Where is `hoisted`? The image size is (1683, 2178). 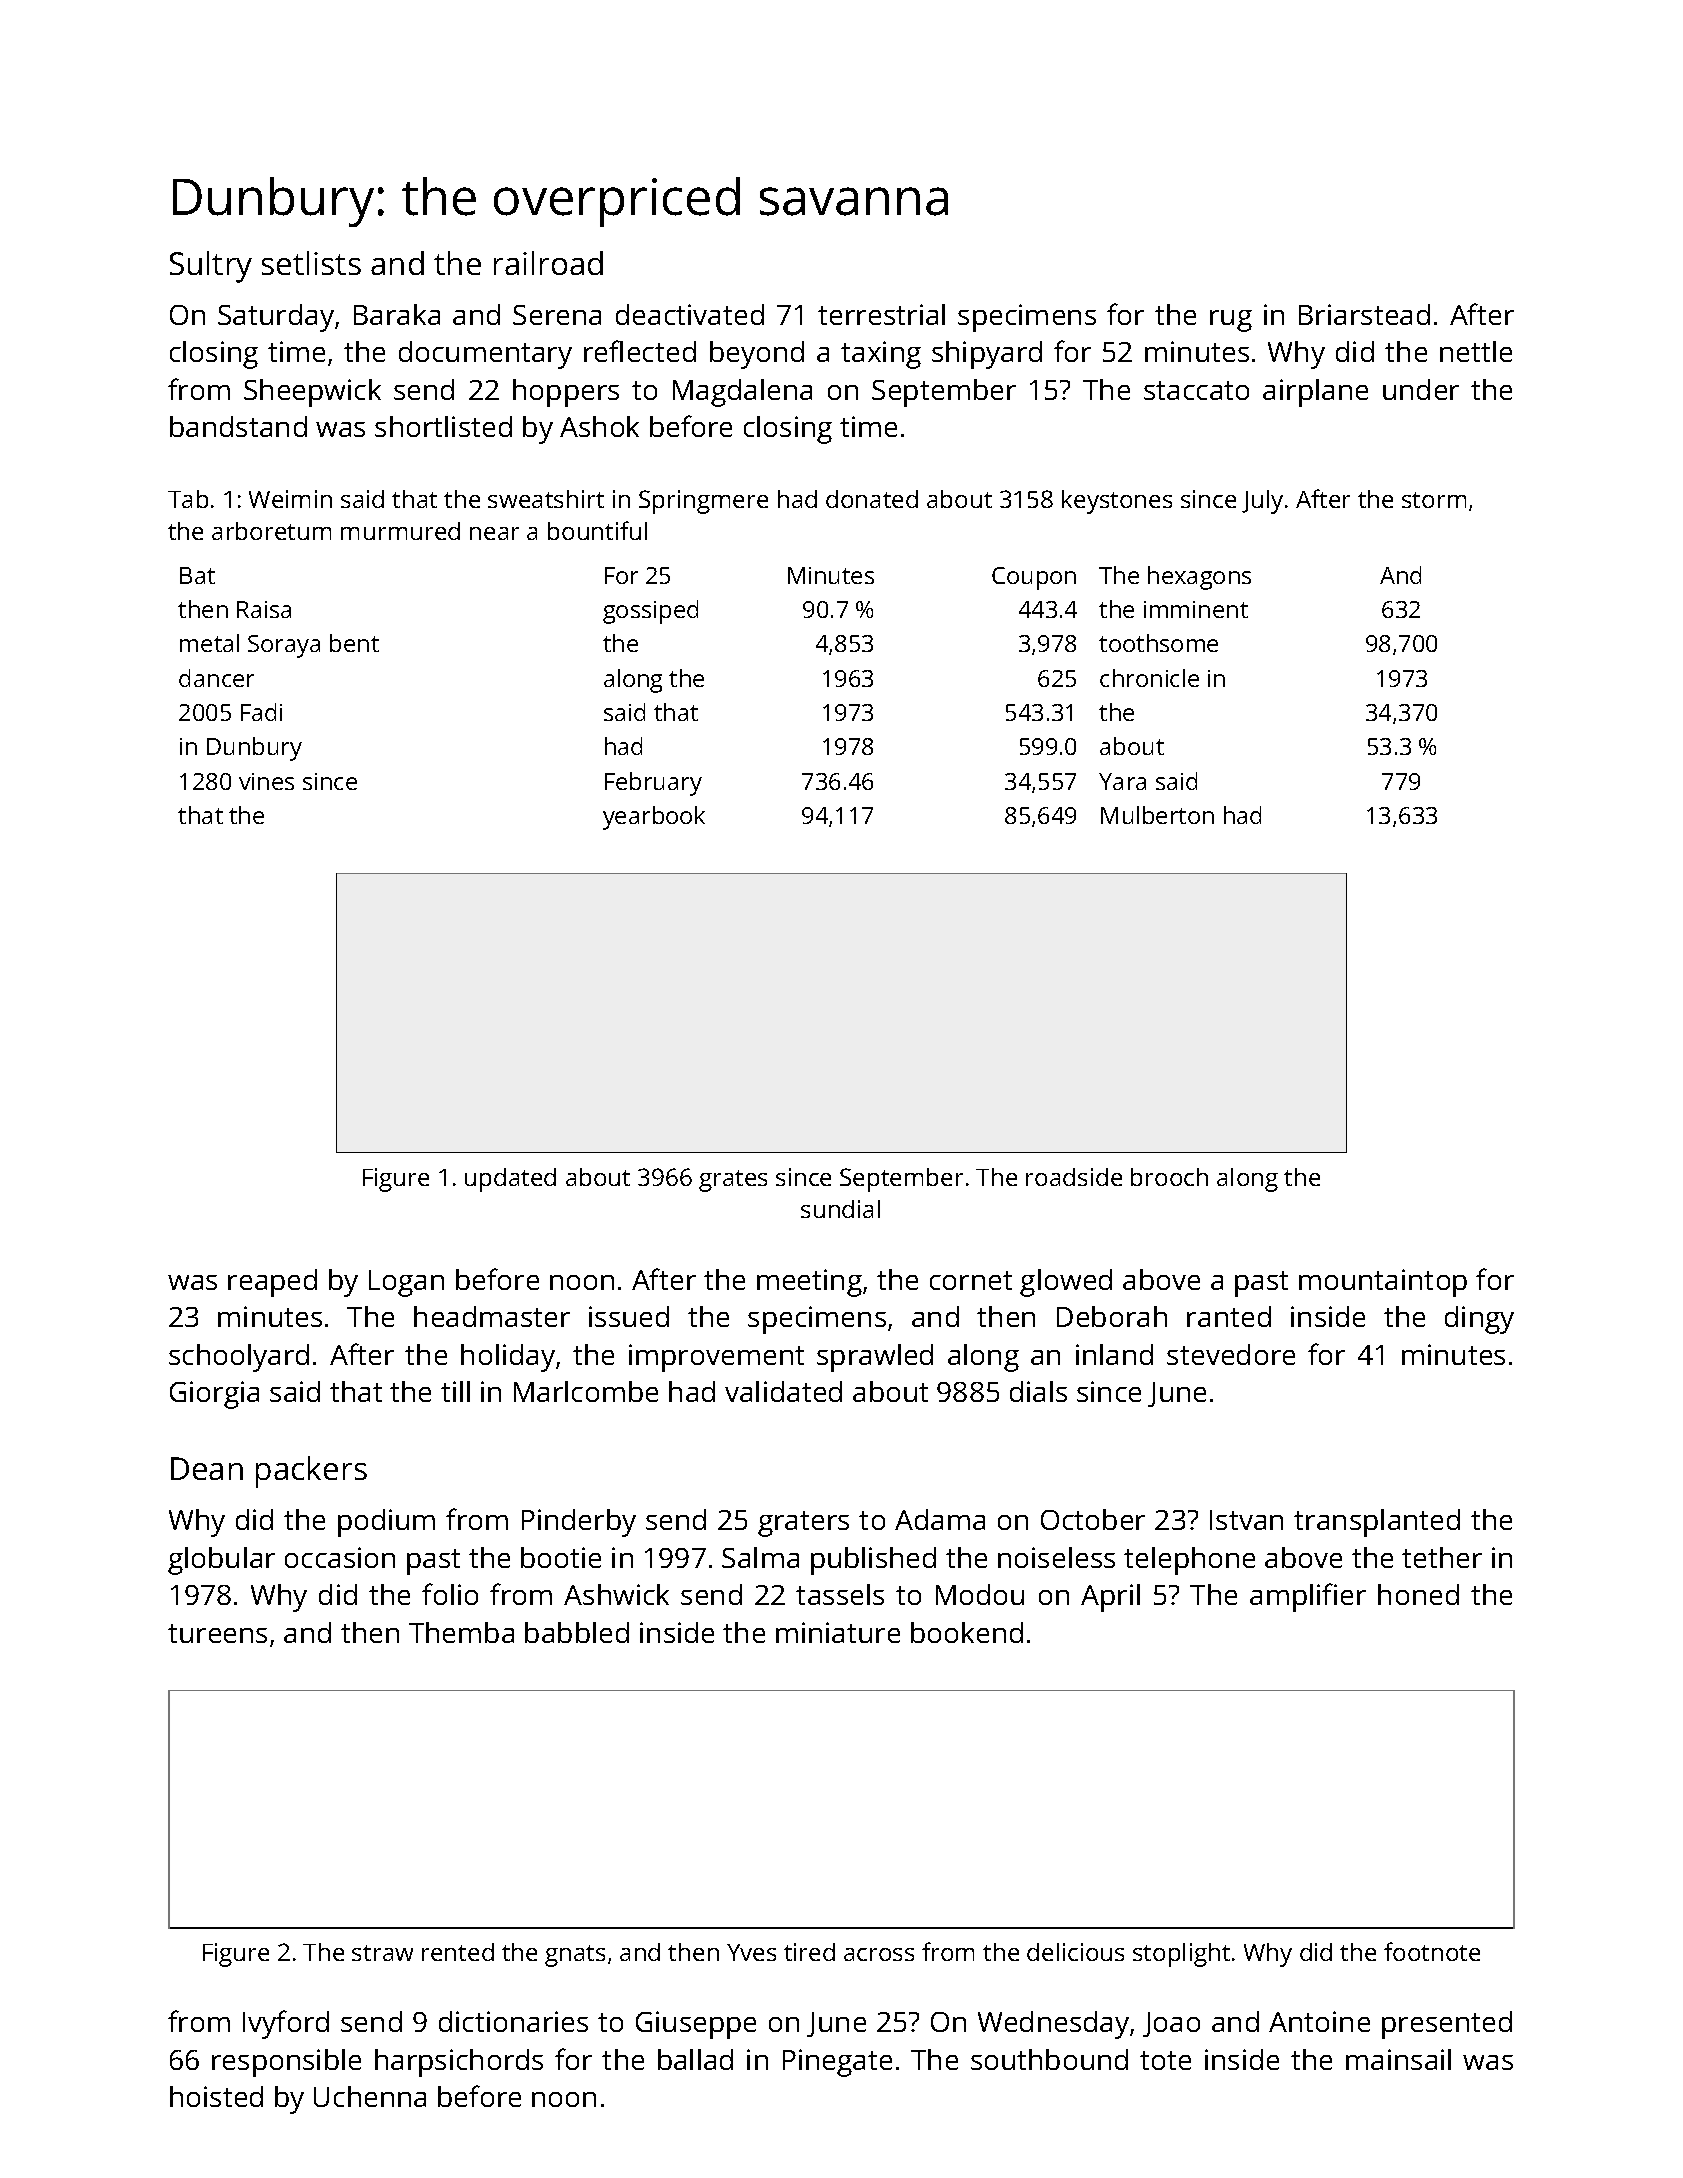 hoisted is located at coordinates (216, 2096).
